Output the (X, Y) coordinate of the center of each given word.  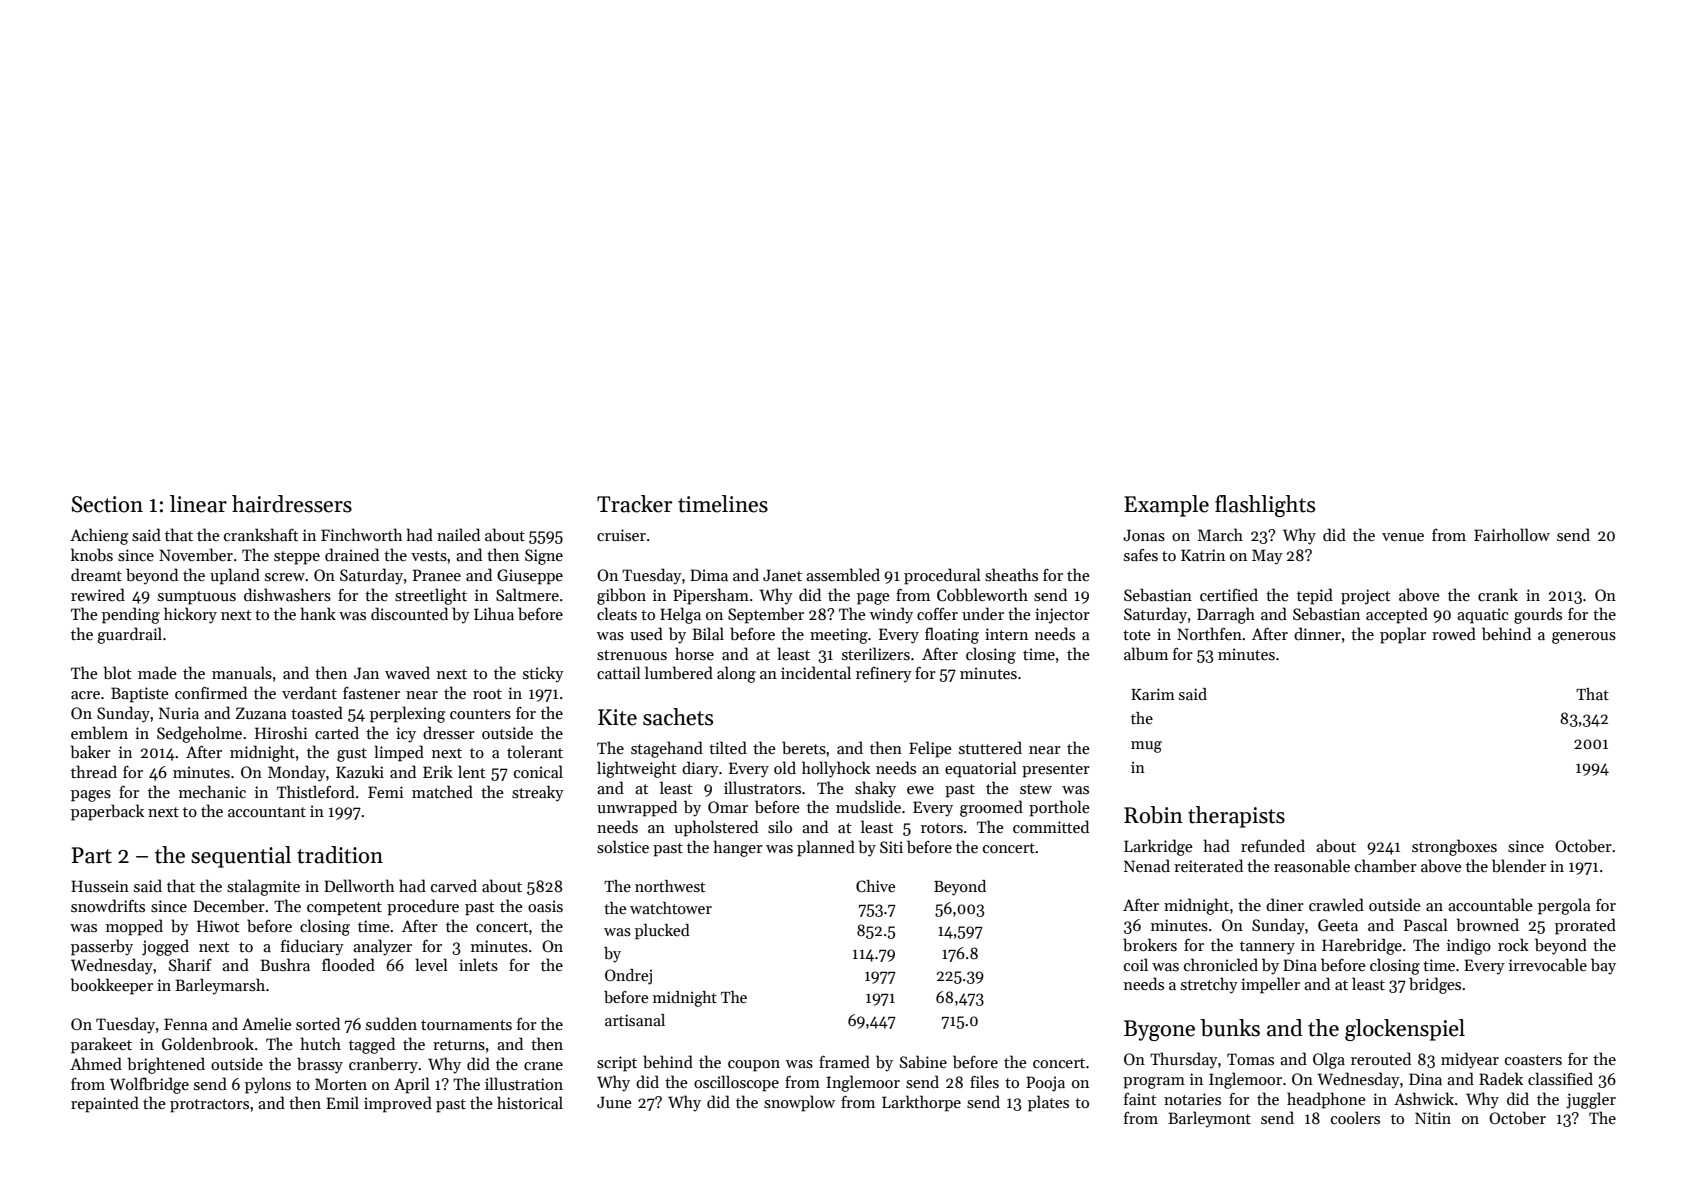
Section (107, 504)
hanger (738, 848)
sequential (241, 857)
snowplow (799, 1103)
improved (398, 1104)
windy (891, 615)
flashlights (1265, 506)
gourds (1538, 615)
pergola (1564, 906)
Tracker (634, 504)
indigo (1469, 946)
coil (1136, 964)
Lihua (494, 613)
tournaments (466, 1025)
